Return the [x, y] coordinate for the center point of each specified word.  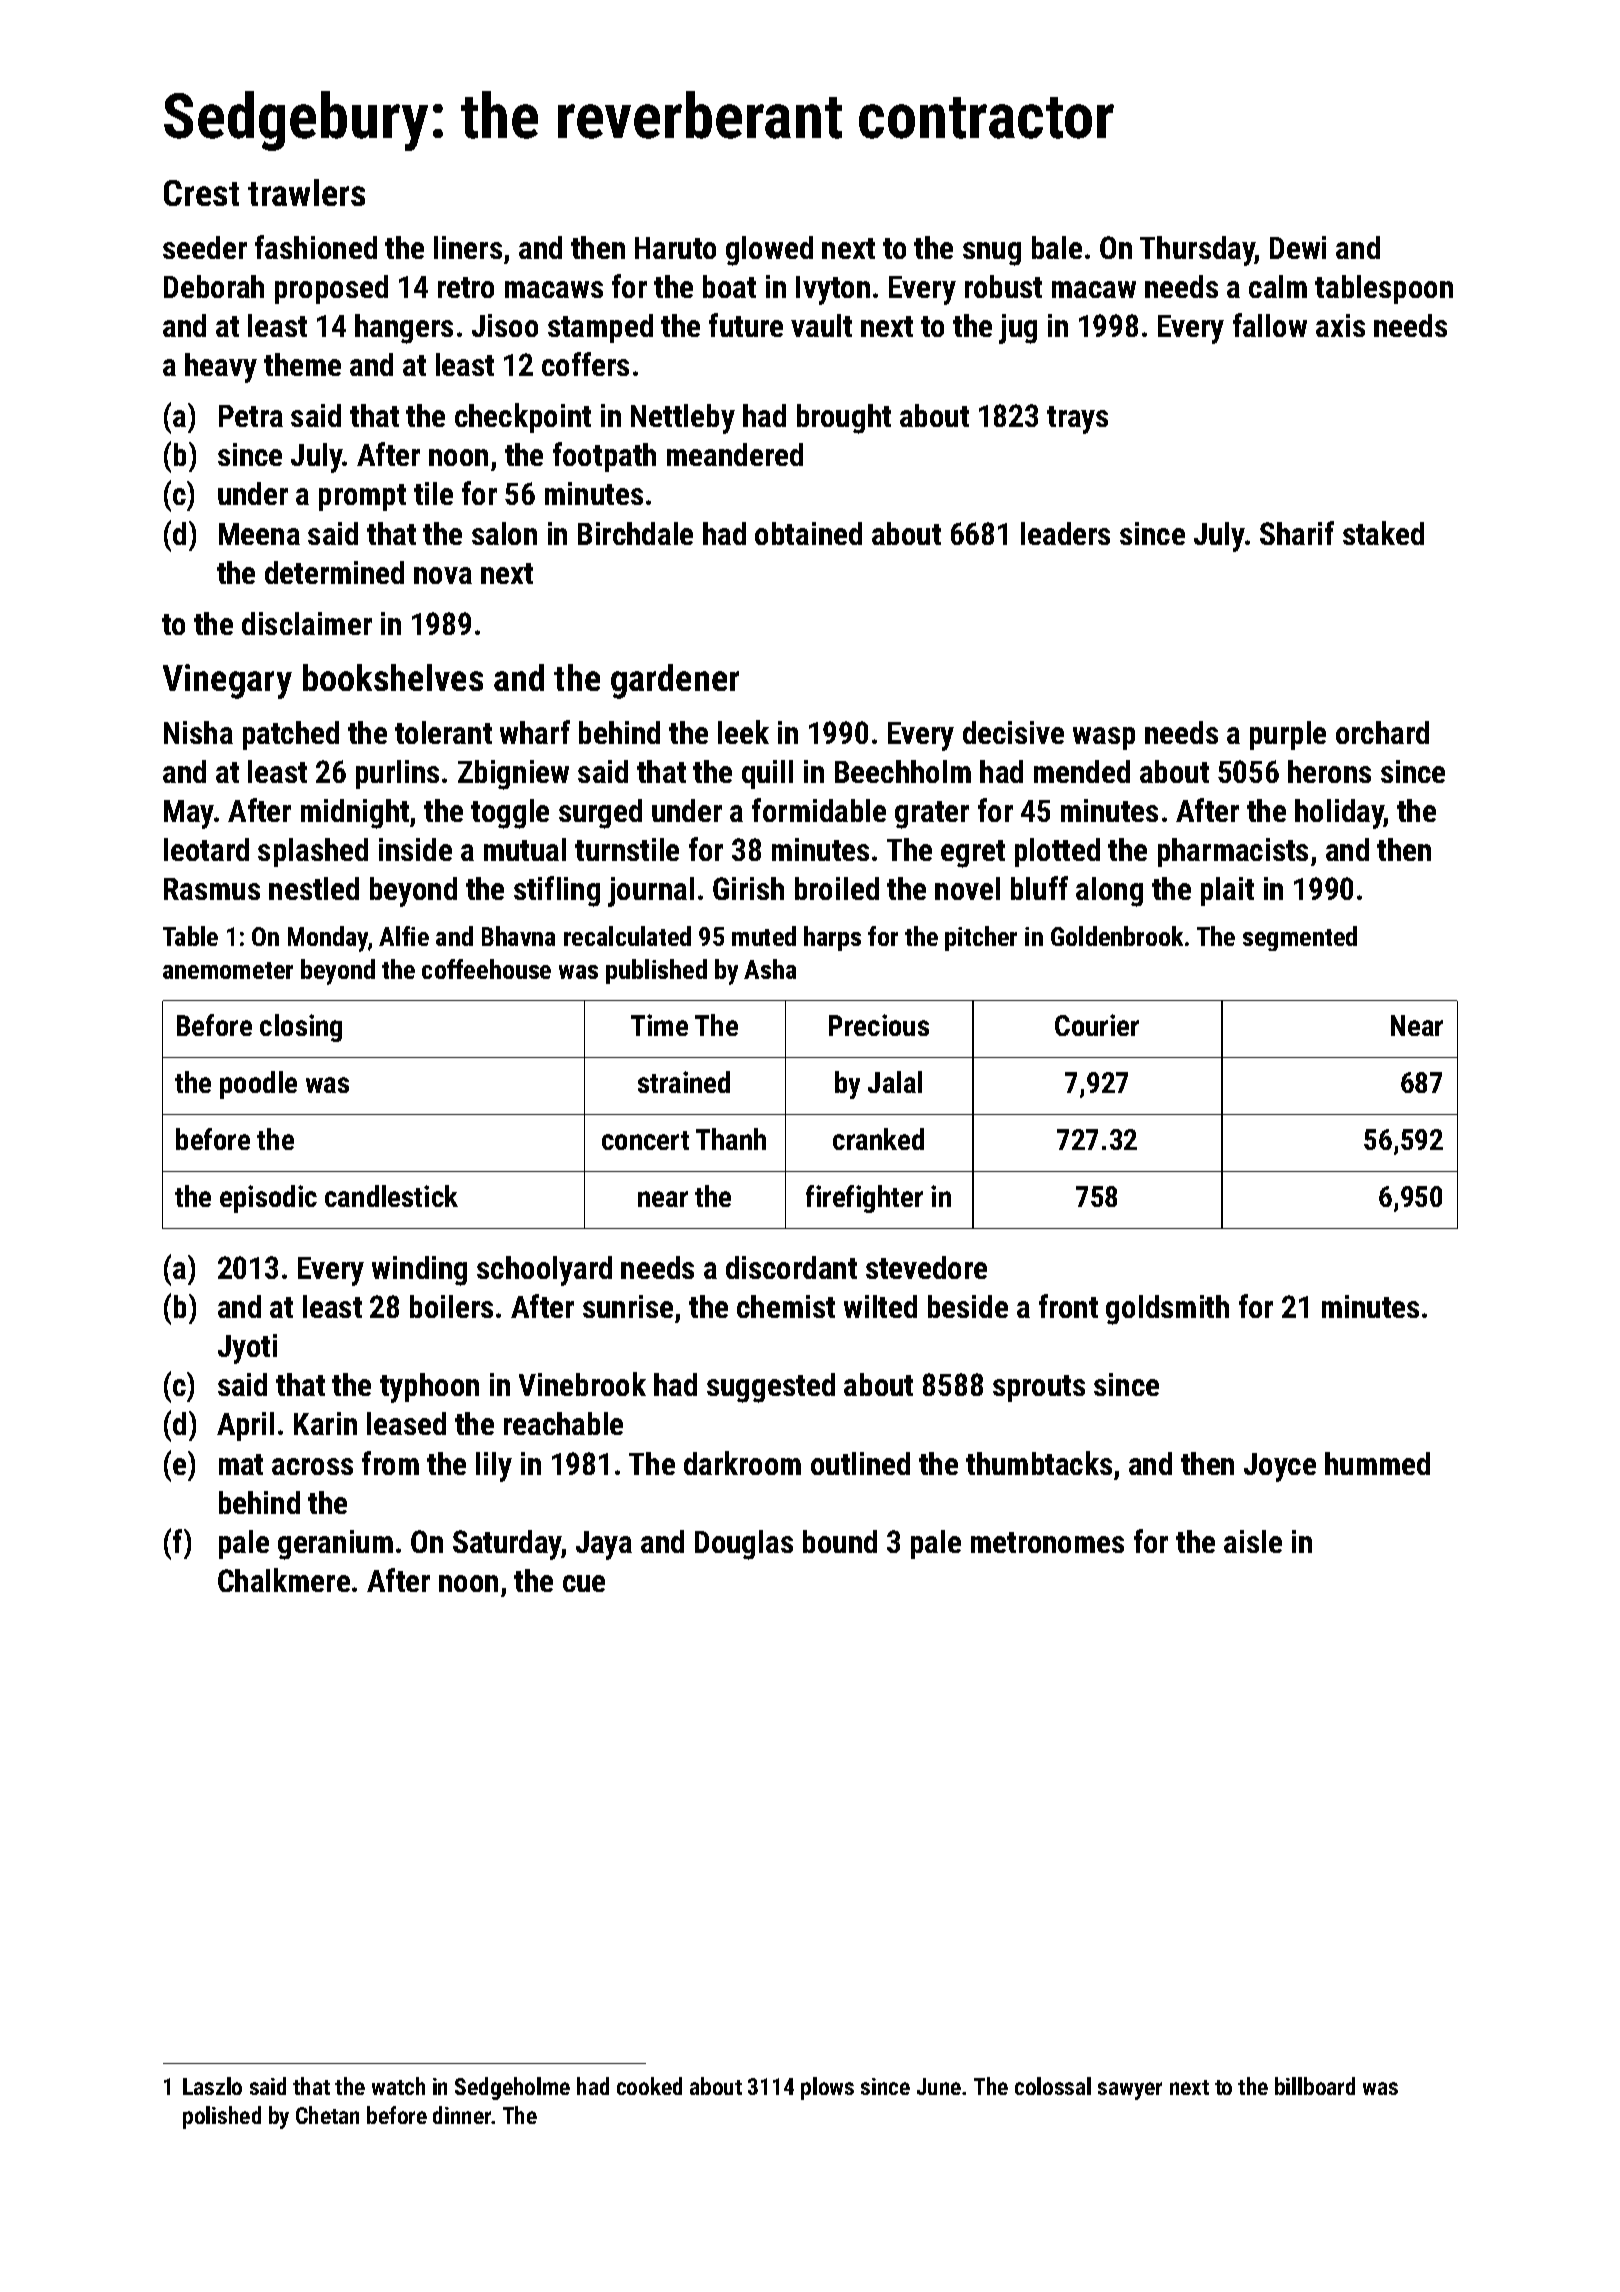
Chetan [327, 2115]
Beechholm [903, 771]
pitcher [981, 938]
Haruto [675, 248]
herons [1329, 771]
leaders [1065, 533]
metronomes [1047, 1542]
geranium [335, 1545]
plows [827, 2088]
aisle [1253, 1541]
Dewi [1298, 247]
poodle [258, 1085]
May [189, 814]
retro [466, 287]
